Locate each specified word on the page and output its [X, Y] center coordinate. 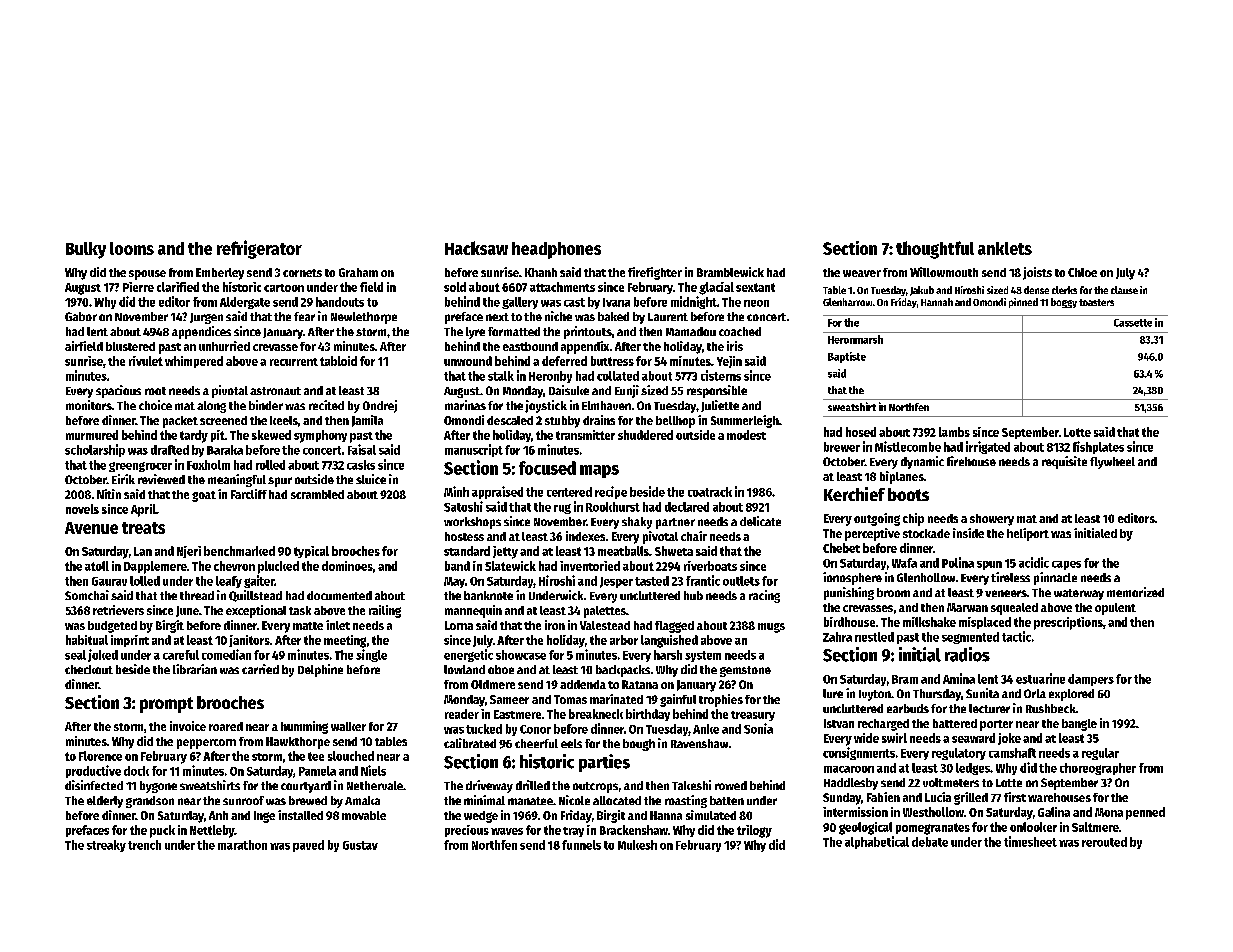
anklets [1005, 248]
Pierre [138, 287]
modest [746, 435]
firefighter [655, 273]
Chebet [841, 548]
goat [204, 496]
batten [727, 800]
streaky [106, 846]
